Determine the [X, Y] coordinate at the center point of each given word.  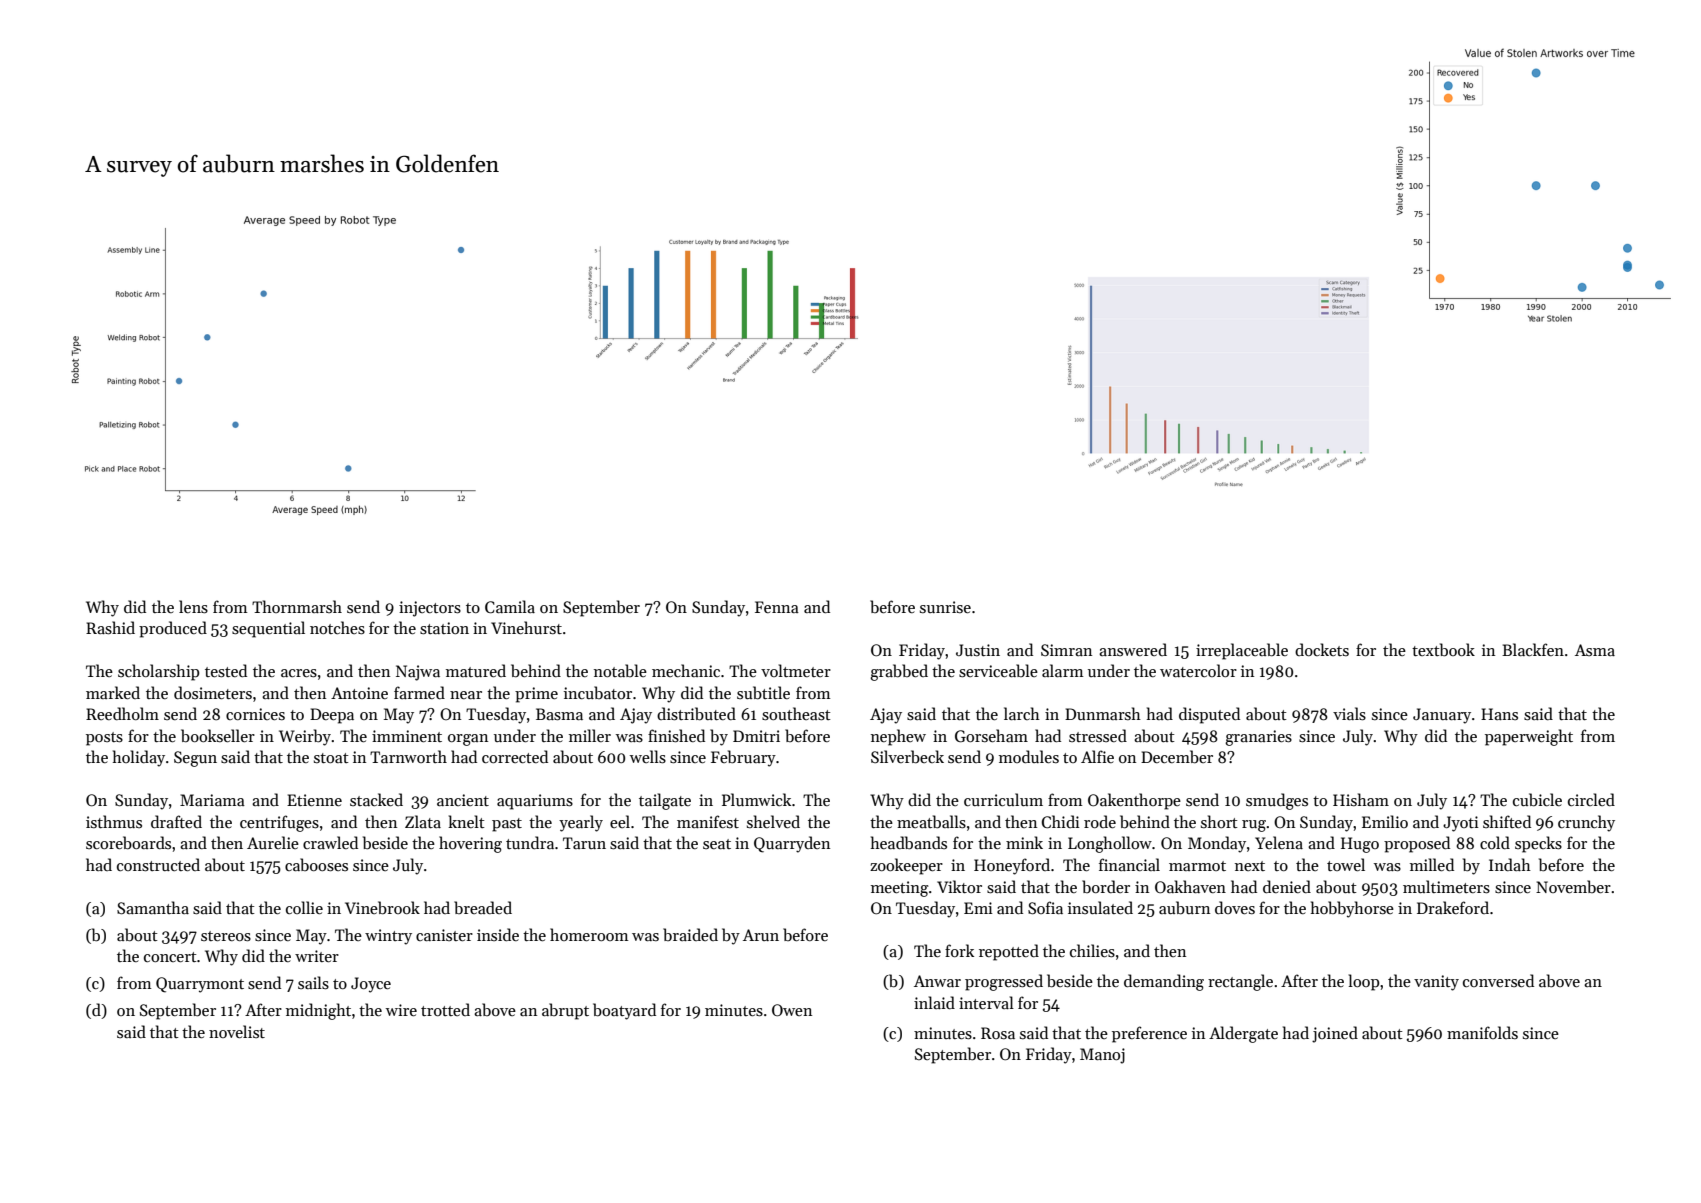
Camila [510, 606]
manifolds [1482, 1032]
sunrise [945, 607]
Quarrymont [200, 985]
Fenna [777, 607]
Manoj [1102, 1056]
